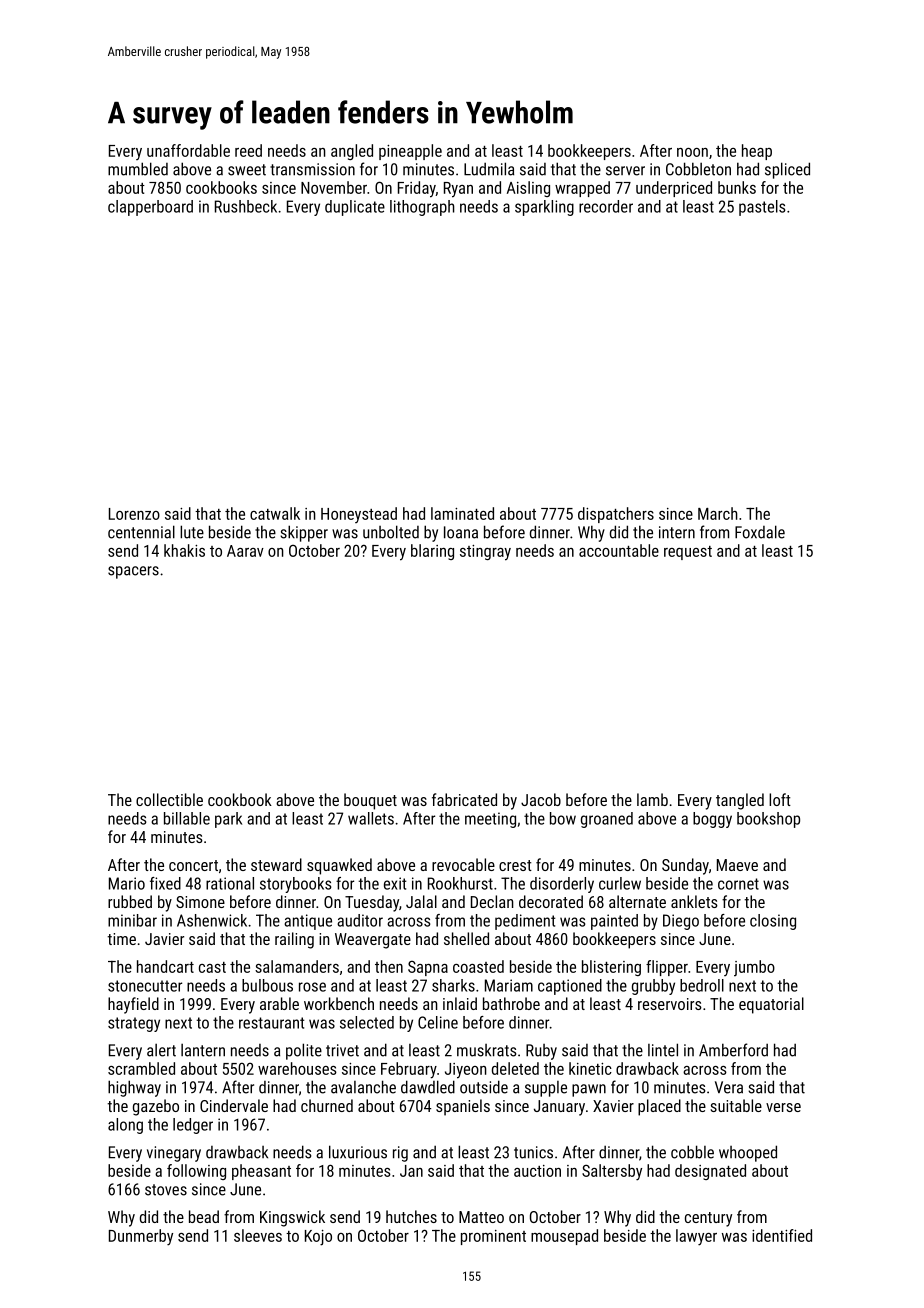 This screenshot has width=924, height=1308. I want to click on collectible, so click(169, 799).
